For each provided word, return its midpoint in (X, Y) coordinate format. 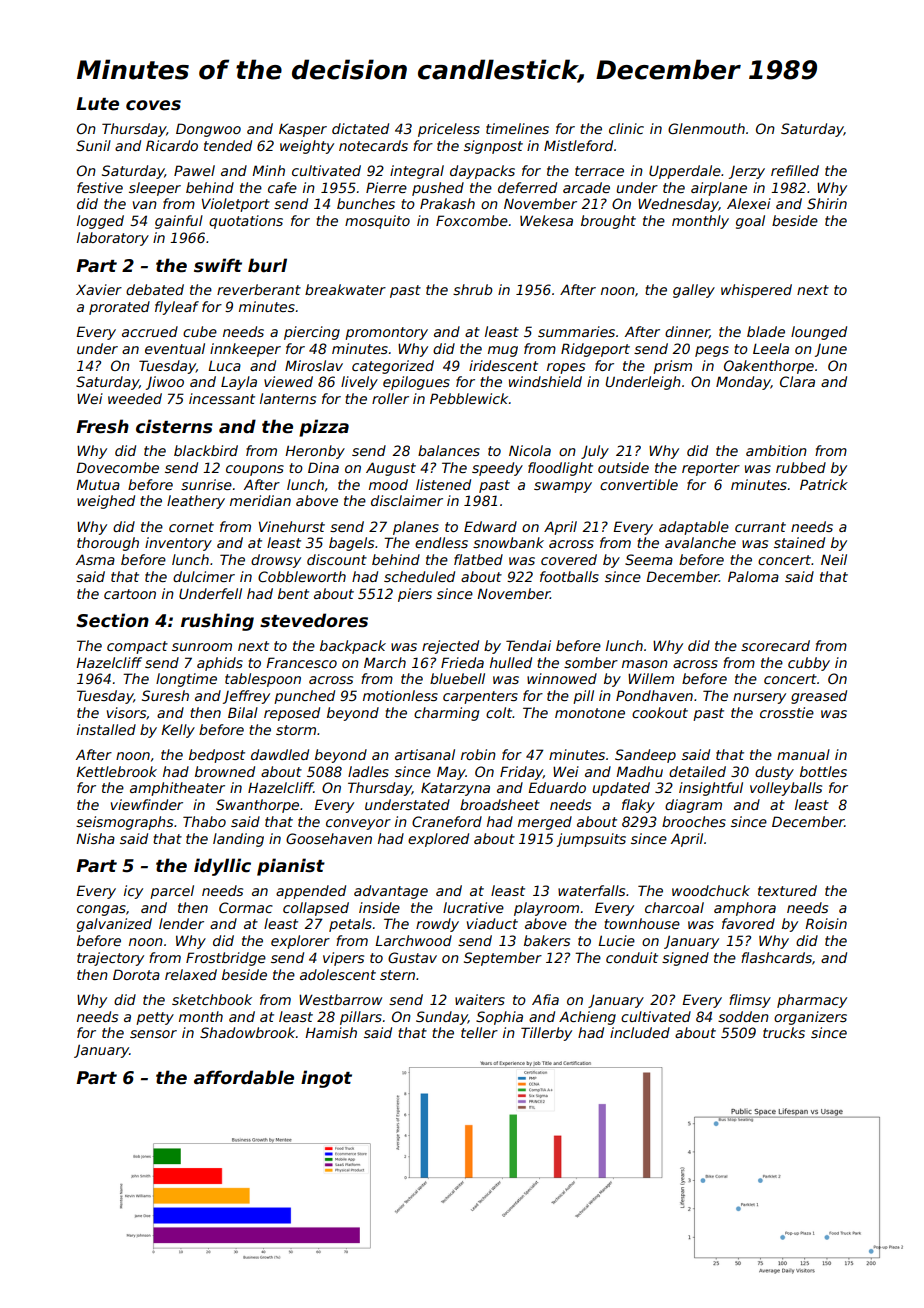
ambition (776, 450)
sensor (153, 1034)
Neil (834, 559)
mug (503, 351)
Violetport (236, 205)
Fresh (102, 426)
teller (479, 1032)
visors (126, 712)
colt (499, 712)
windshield (545, 381)
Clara (797, 381)
